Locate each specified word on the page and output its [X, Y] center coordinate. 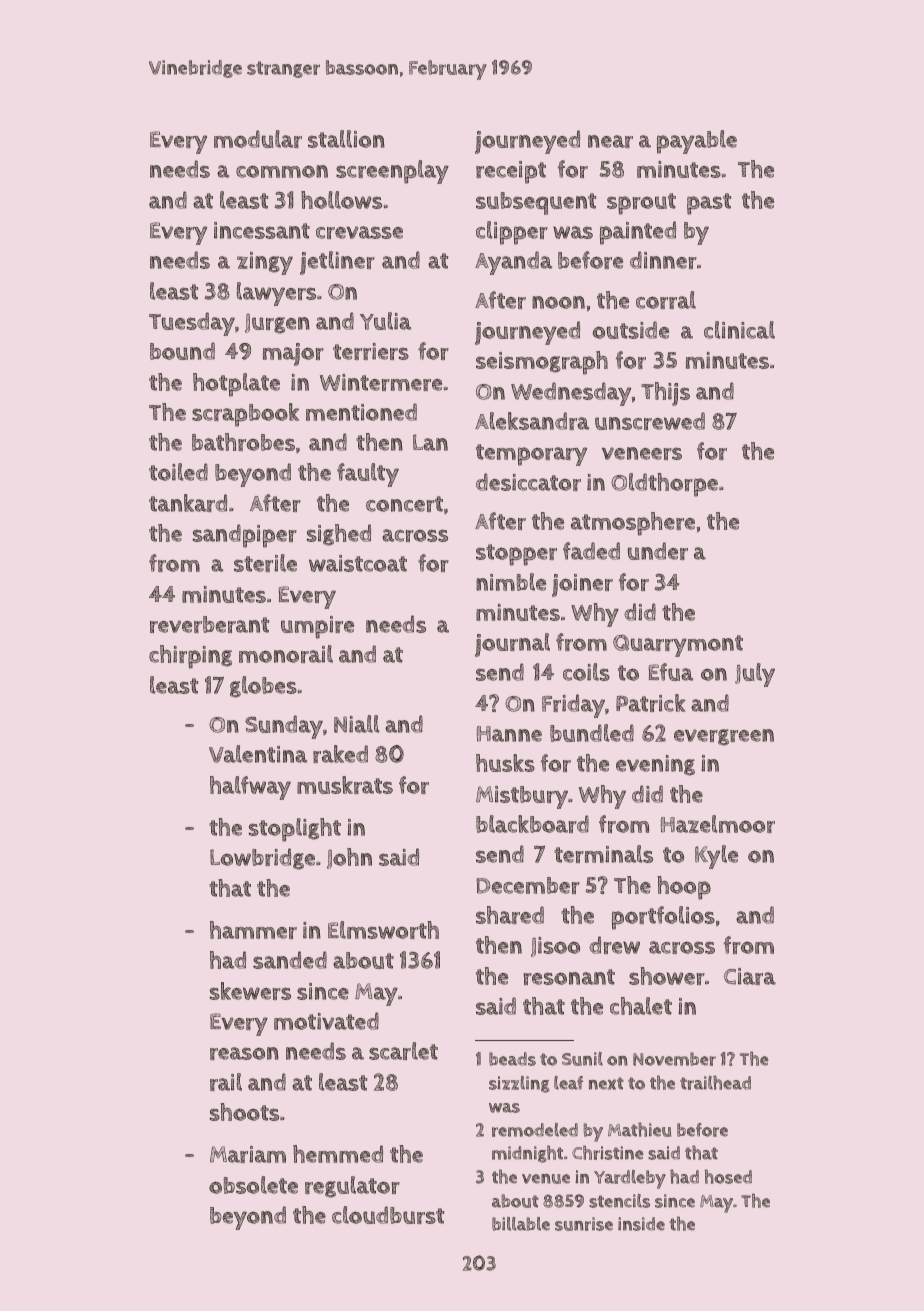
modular [258, 139]
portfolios [663, 918]
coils [586, 672]
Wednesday [571, 394]
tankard [188, 503]
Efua [671, 672]
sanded [290, 960]
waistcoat [358, 563]
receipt [511, 172]
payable [697, 142]
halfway [250, 788]
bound [182, 351]
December [528, 885]
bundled [592, 733]
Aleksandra [532, 421]
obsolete [253, 1185]
